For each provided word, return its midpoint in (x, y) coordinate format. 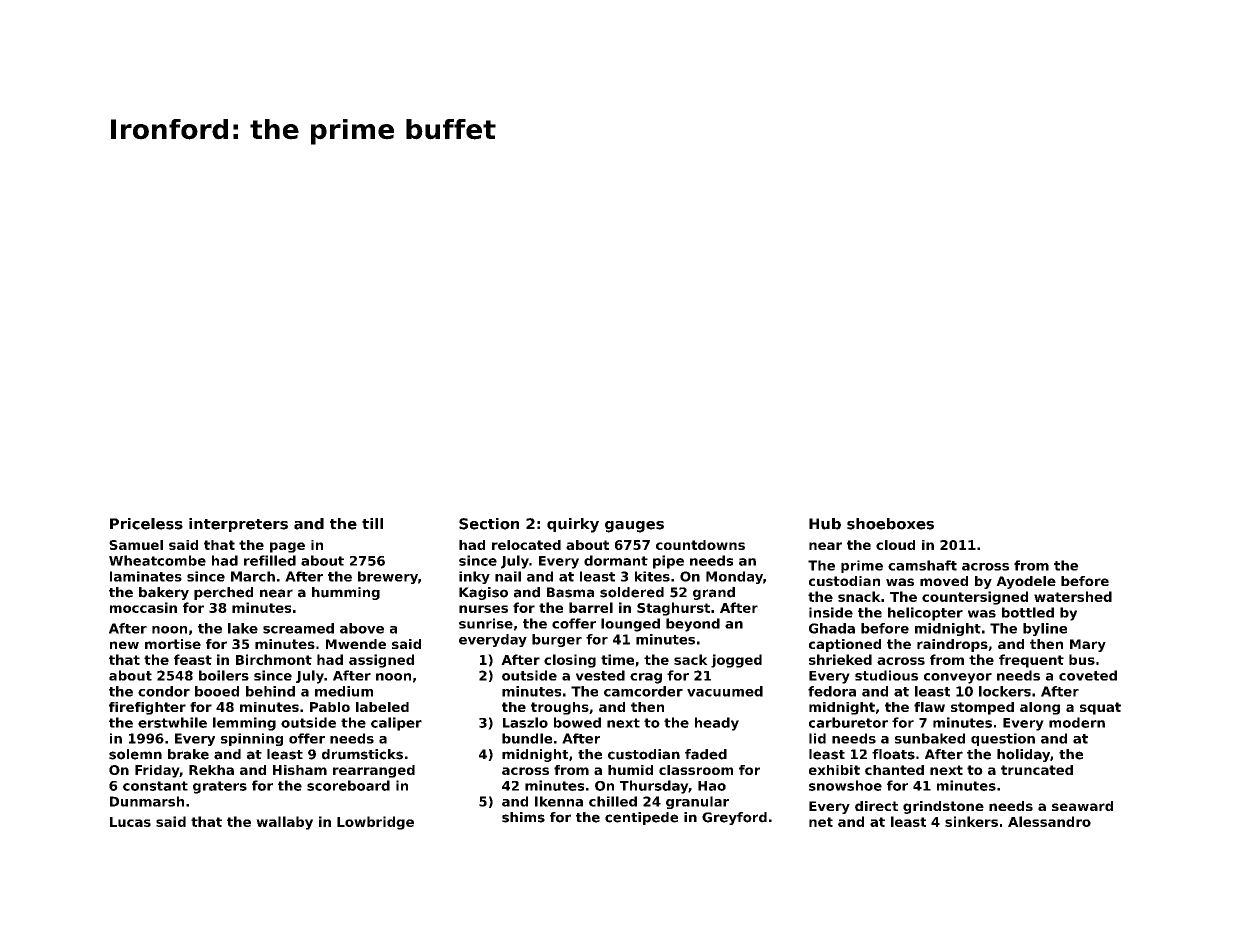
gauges (634, 527)
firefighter (147, 708)
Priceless (146, 524)
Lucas (130, 822)
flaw (929, 707)
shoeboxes (890, 524)
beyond (693, 625)
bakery (164, 593)
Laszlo (525, 722)
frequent (1031, 661)
